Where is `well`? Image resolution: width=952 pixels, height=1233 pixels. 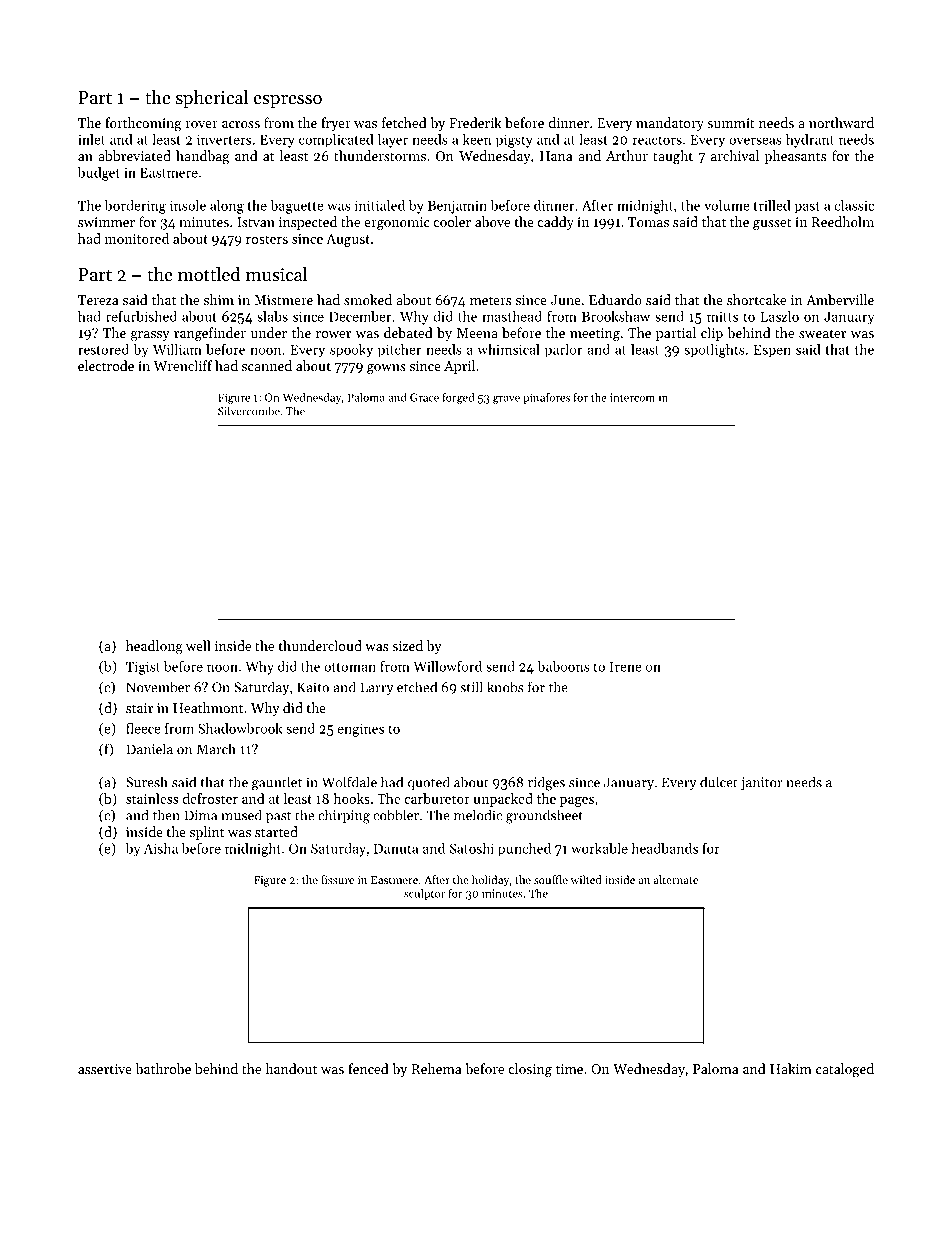
well is located at coordinates (198, 645).
